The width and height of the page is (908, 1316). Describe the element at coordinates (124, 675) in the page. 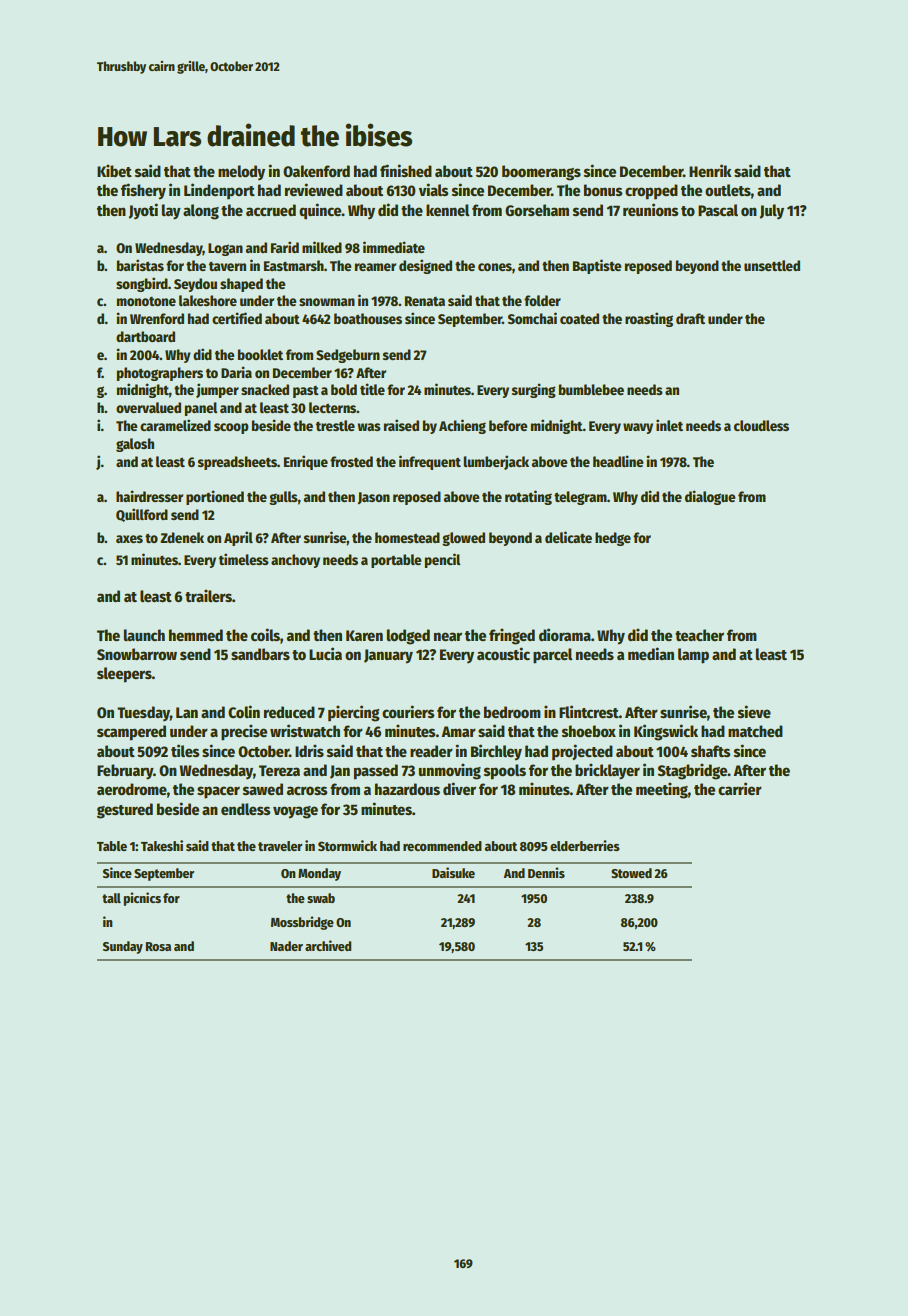

I see `sleepers` at that location.
